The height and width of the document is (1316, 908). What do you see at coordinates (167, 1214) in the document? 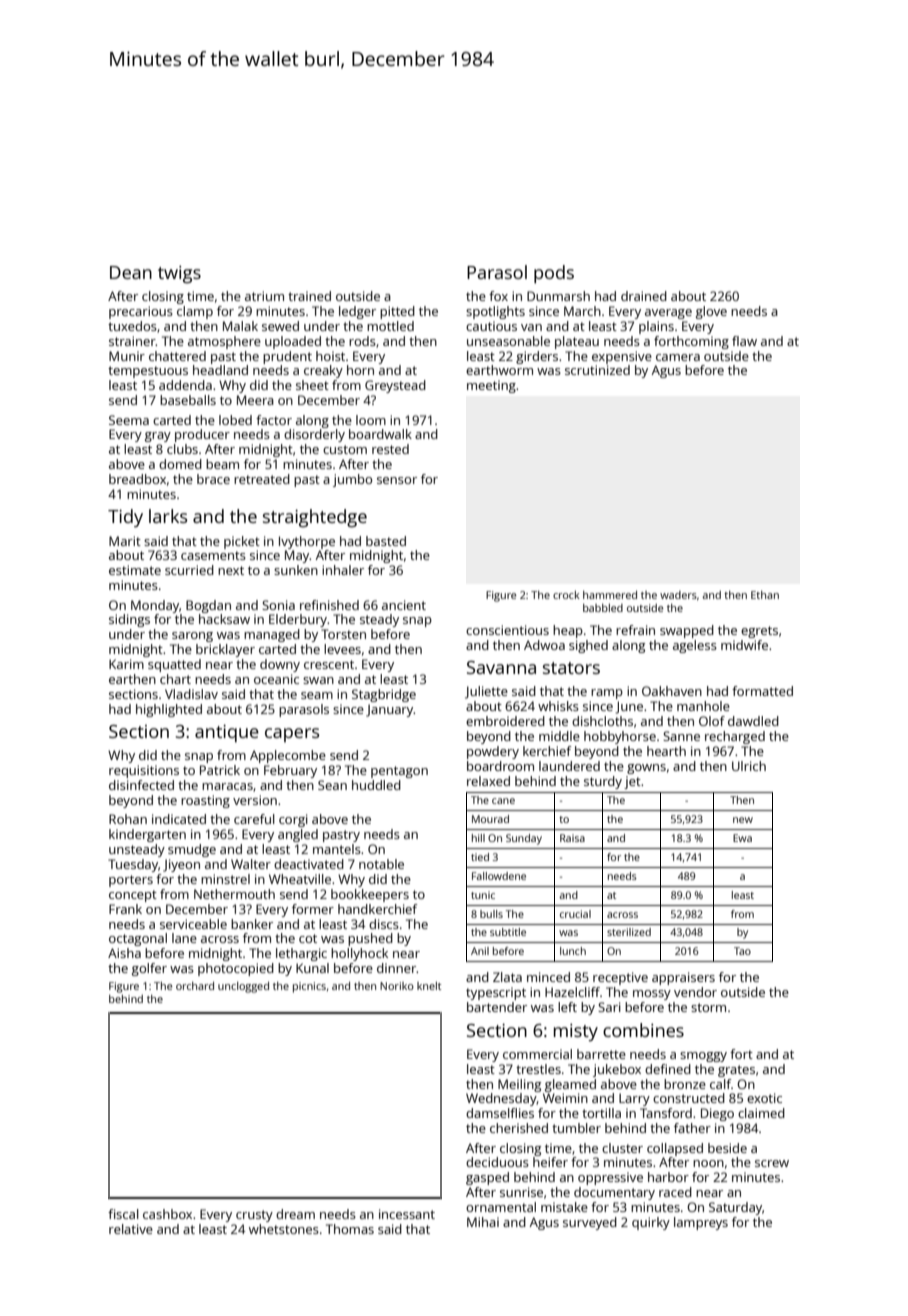
I see `cashbox` at bounding box center [167, 1214].
